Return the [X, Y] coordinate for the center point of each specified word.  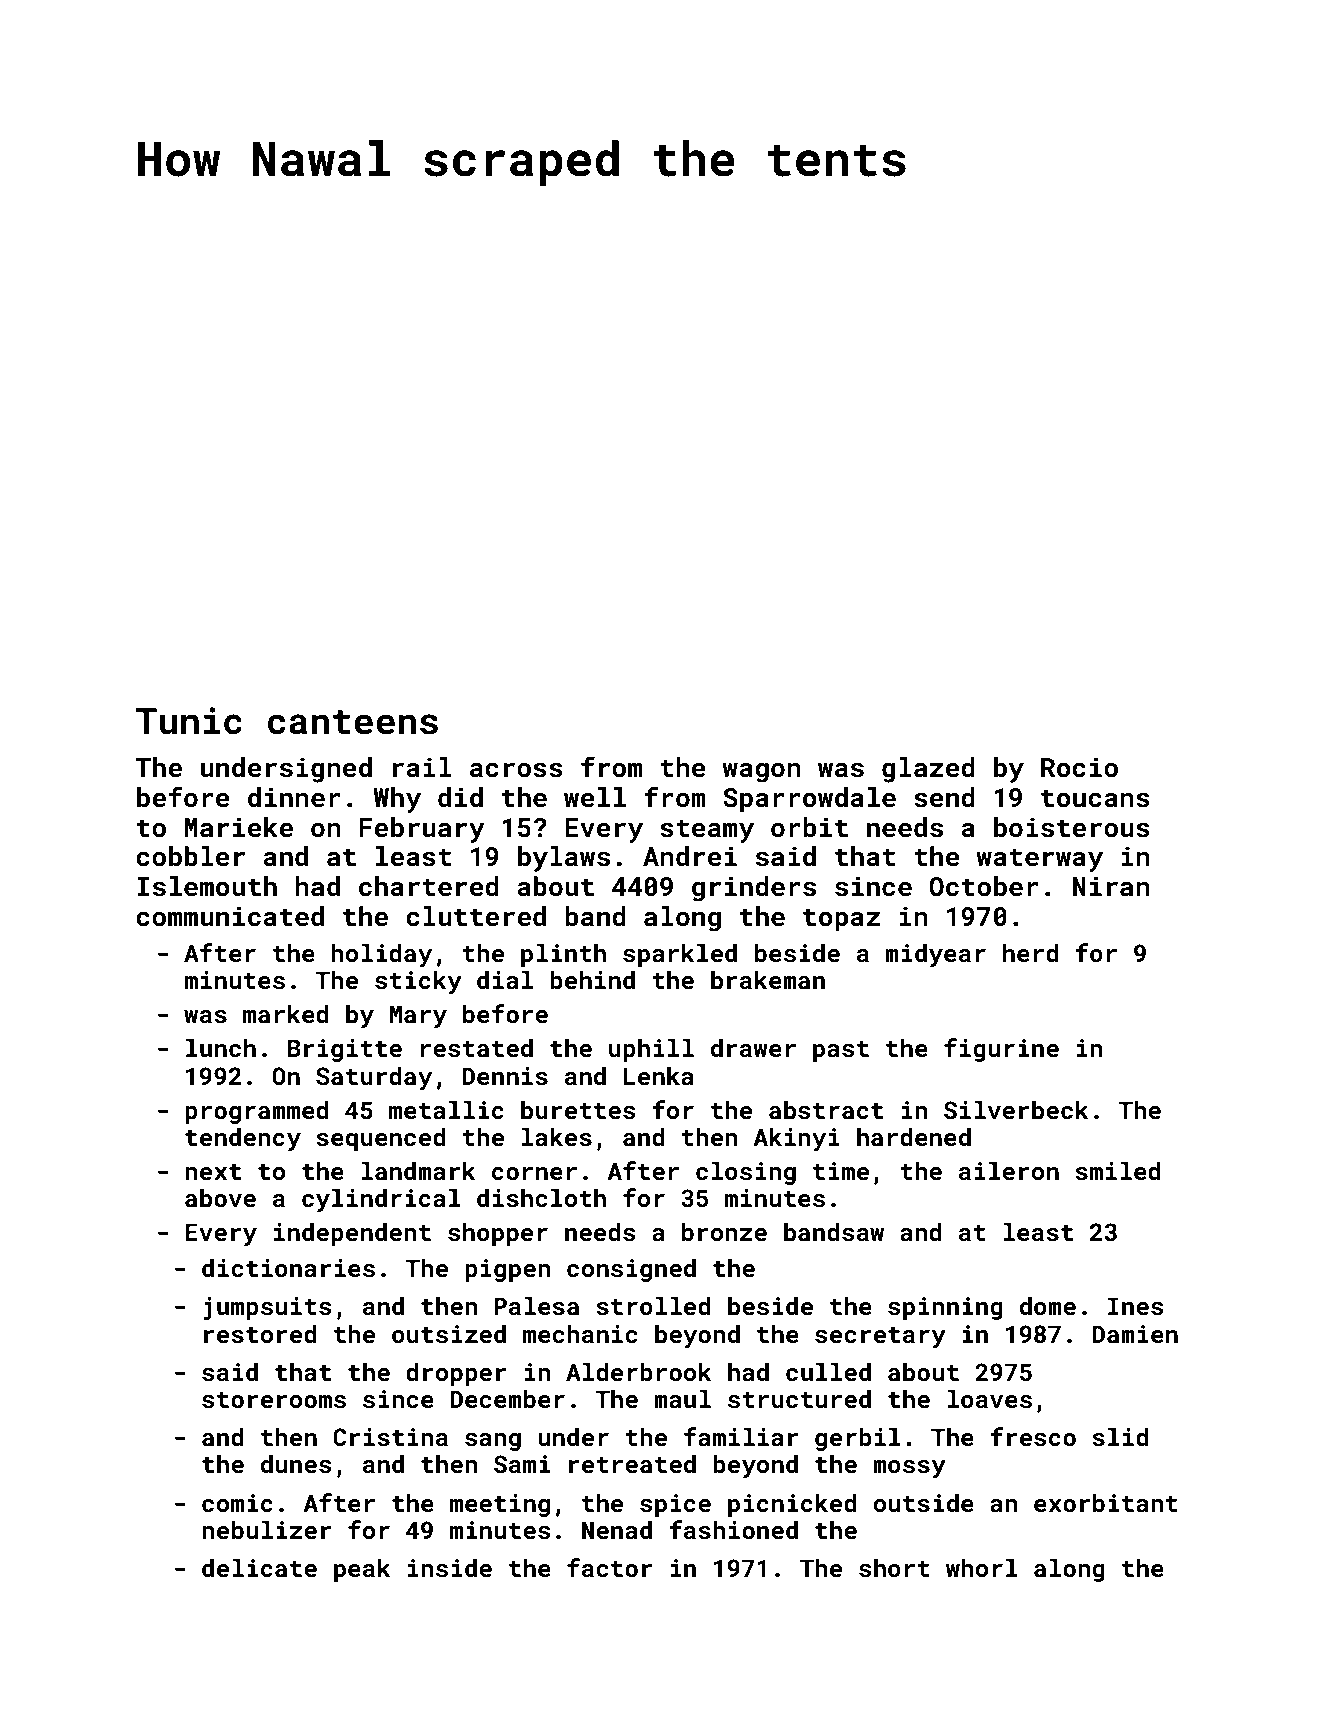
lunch [221, 1048]
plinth [563, 955]
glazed [928, 770]
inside [450, 1568]
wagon [761, 773]
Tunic [188, 721]
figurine [1001, 1050]
